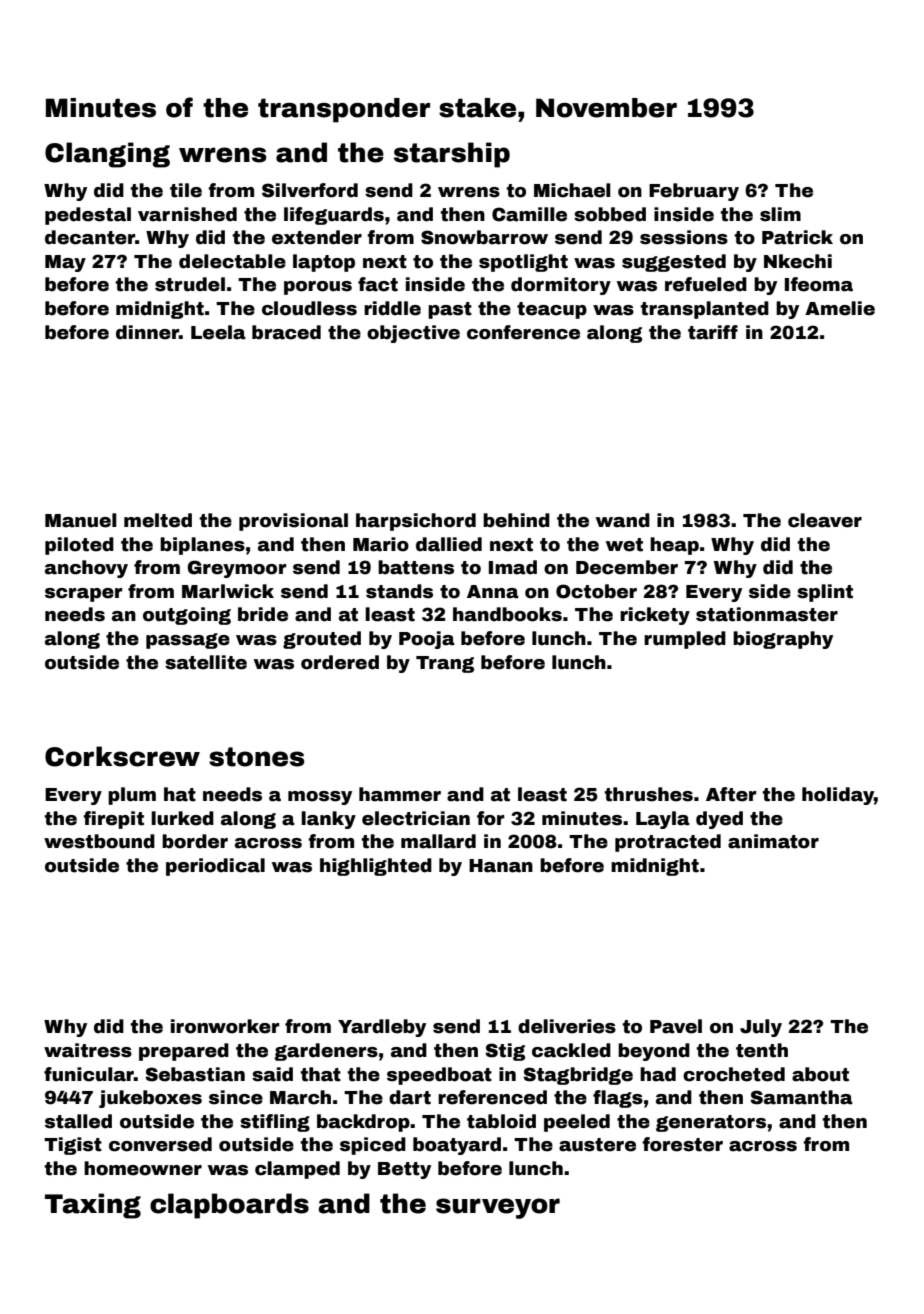 The width and height of the image is (924, 1314). I want to click on forester, so click(682, 1144).
